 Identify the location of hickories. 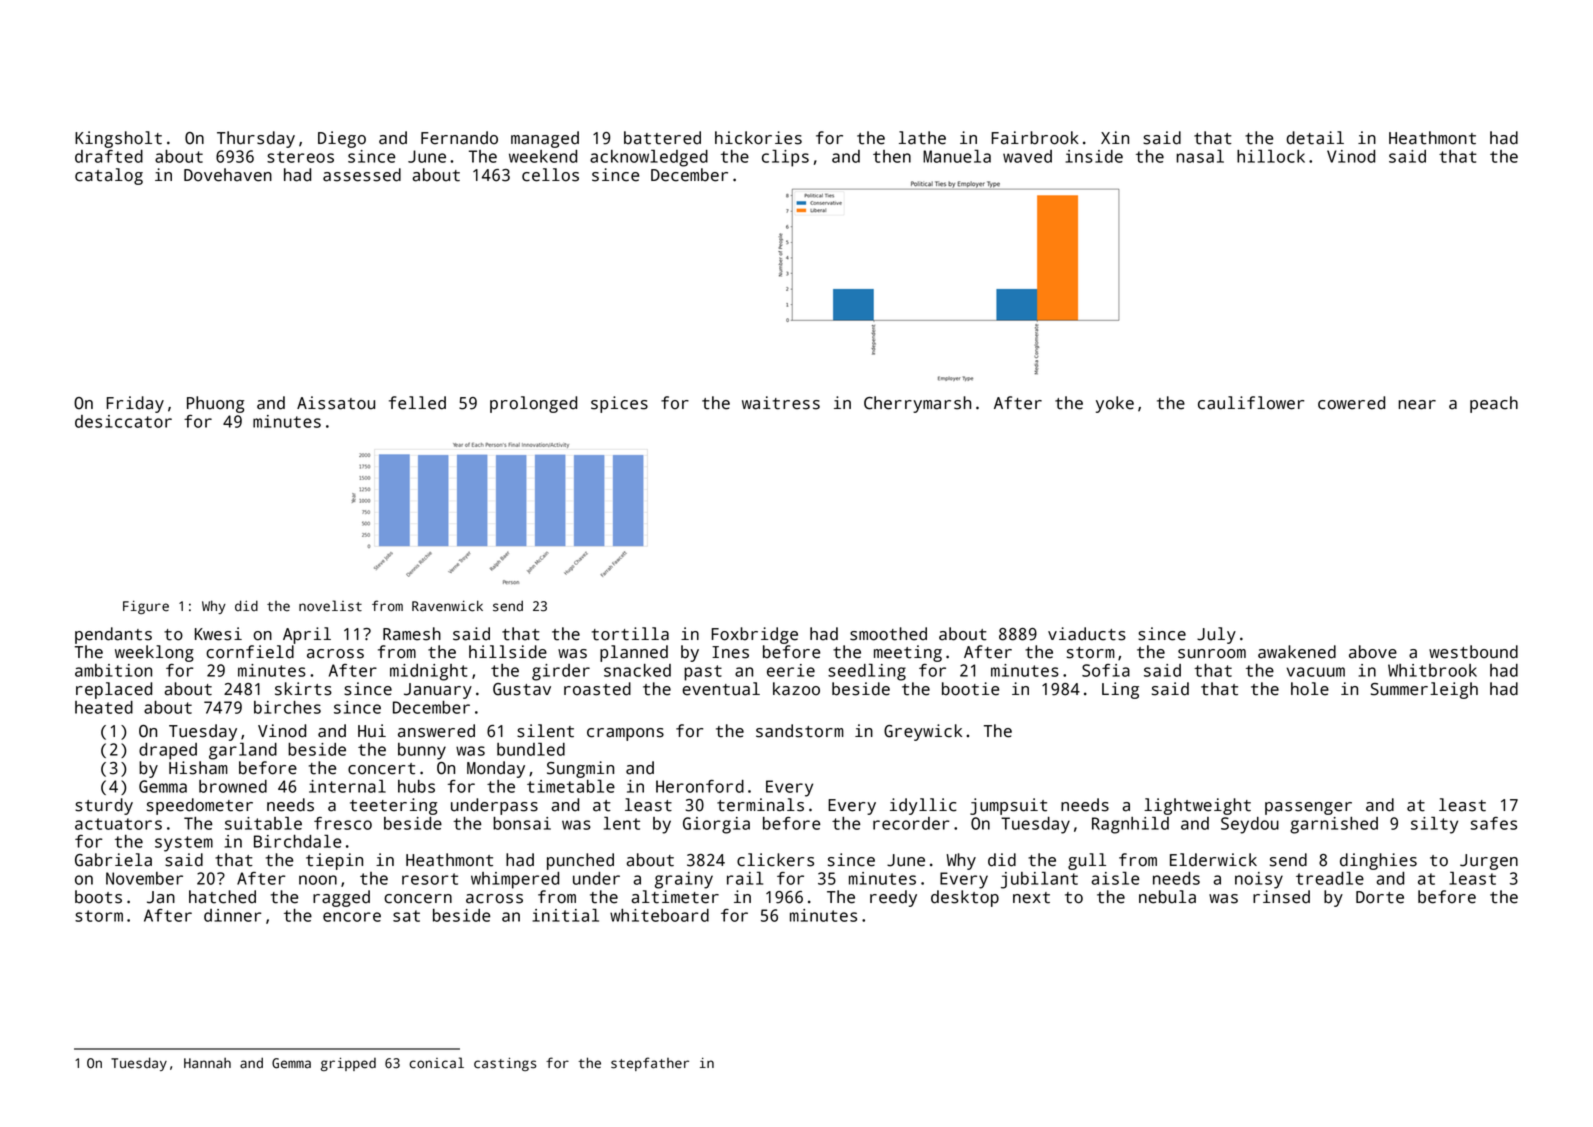
(758, 138).
